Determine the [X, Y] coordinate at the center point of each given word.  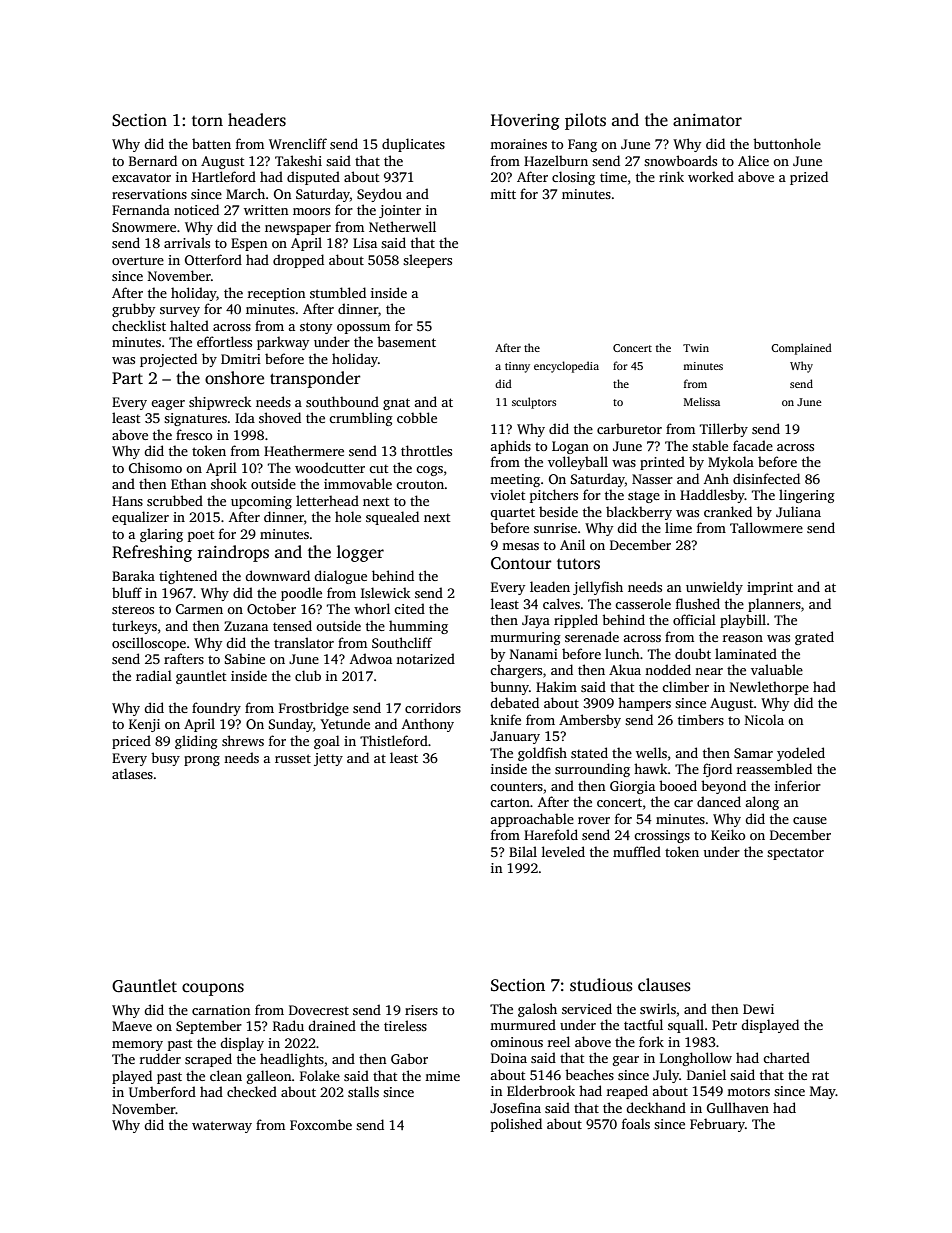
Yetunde [345, 723]
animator [707, 120]
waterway [222, 1127]
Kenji [144, 725]
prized [809, 178]
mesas [520, 546]
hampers [644, 704]
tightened [188, 577]
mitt [503, 194]
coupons [213, 989]
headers [257, 120]
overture [138, 260]
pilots [585, 121]
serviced [587, 1008]
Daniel [706, 1074]
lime [678, 527]
